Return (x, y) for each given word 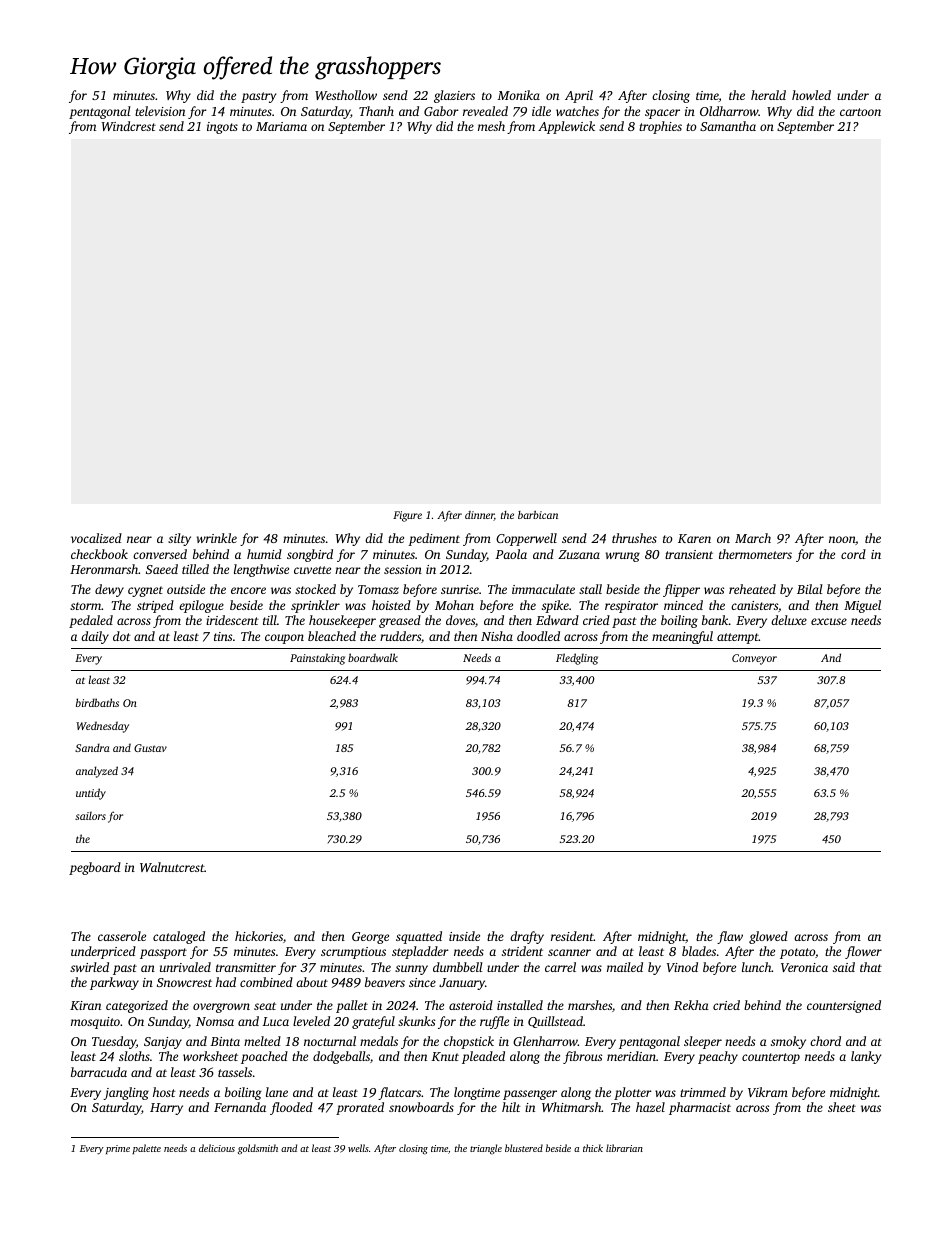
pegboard (95, 868)
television (160, 111)
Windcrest (129, 126)
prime (118, 1149)
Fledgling (577, 659)
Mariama (281, 126)
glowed (768, 937)
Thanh (376, 111)
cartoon (860, 112)
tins (223, 636)
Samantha (728, 126)
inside (464, 936)
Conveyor (754, 659)
